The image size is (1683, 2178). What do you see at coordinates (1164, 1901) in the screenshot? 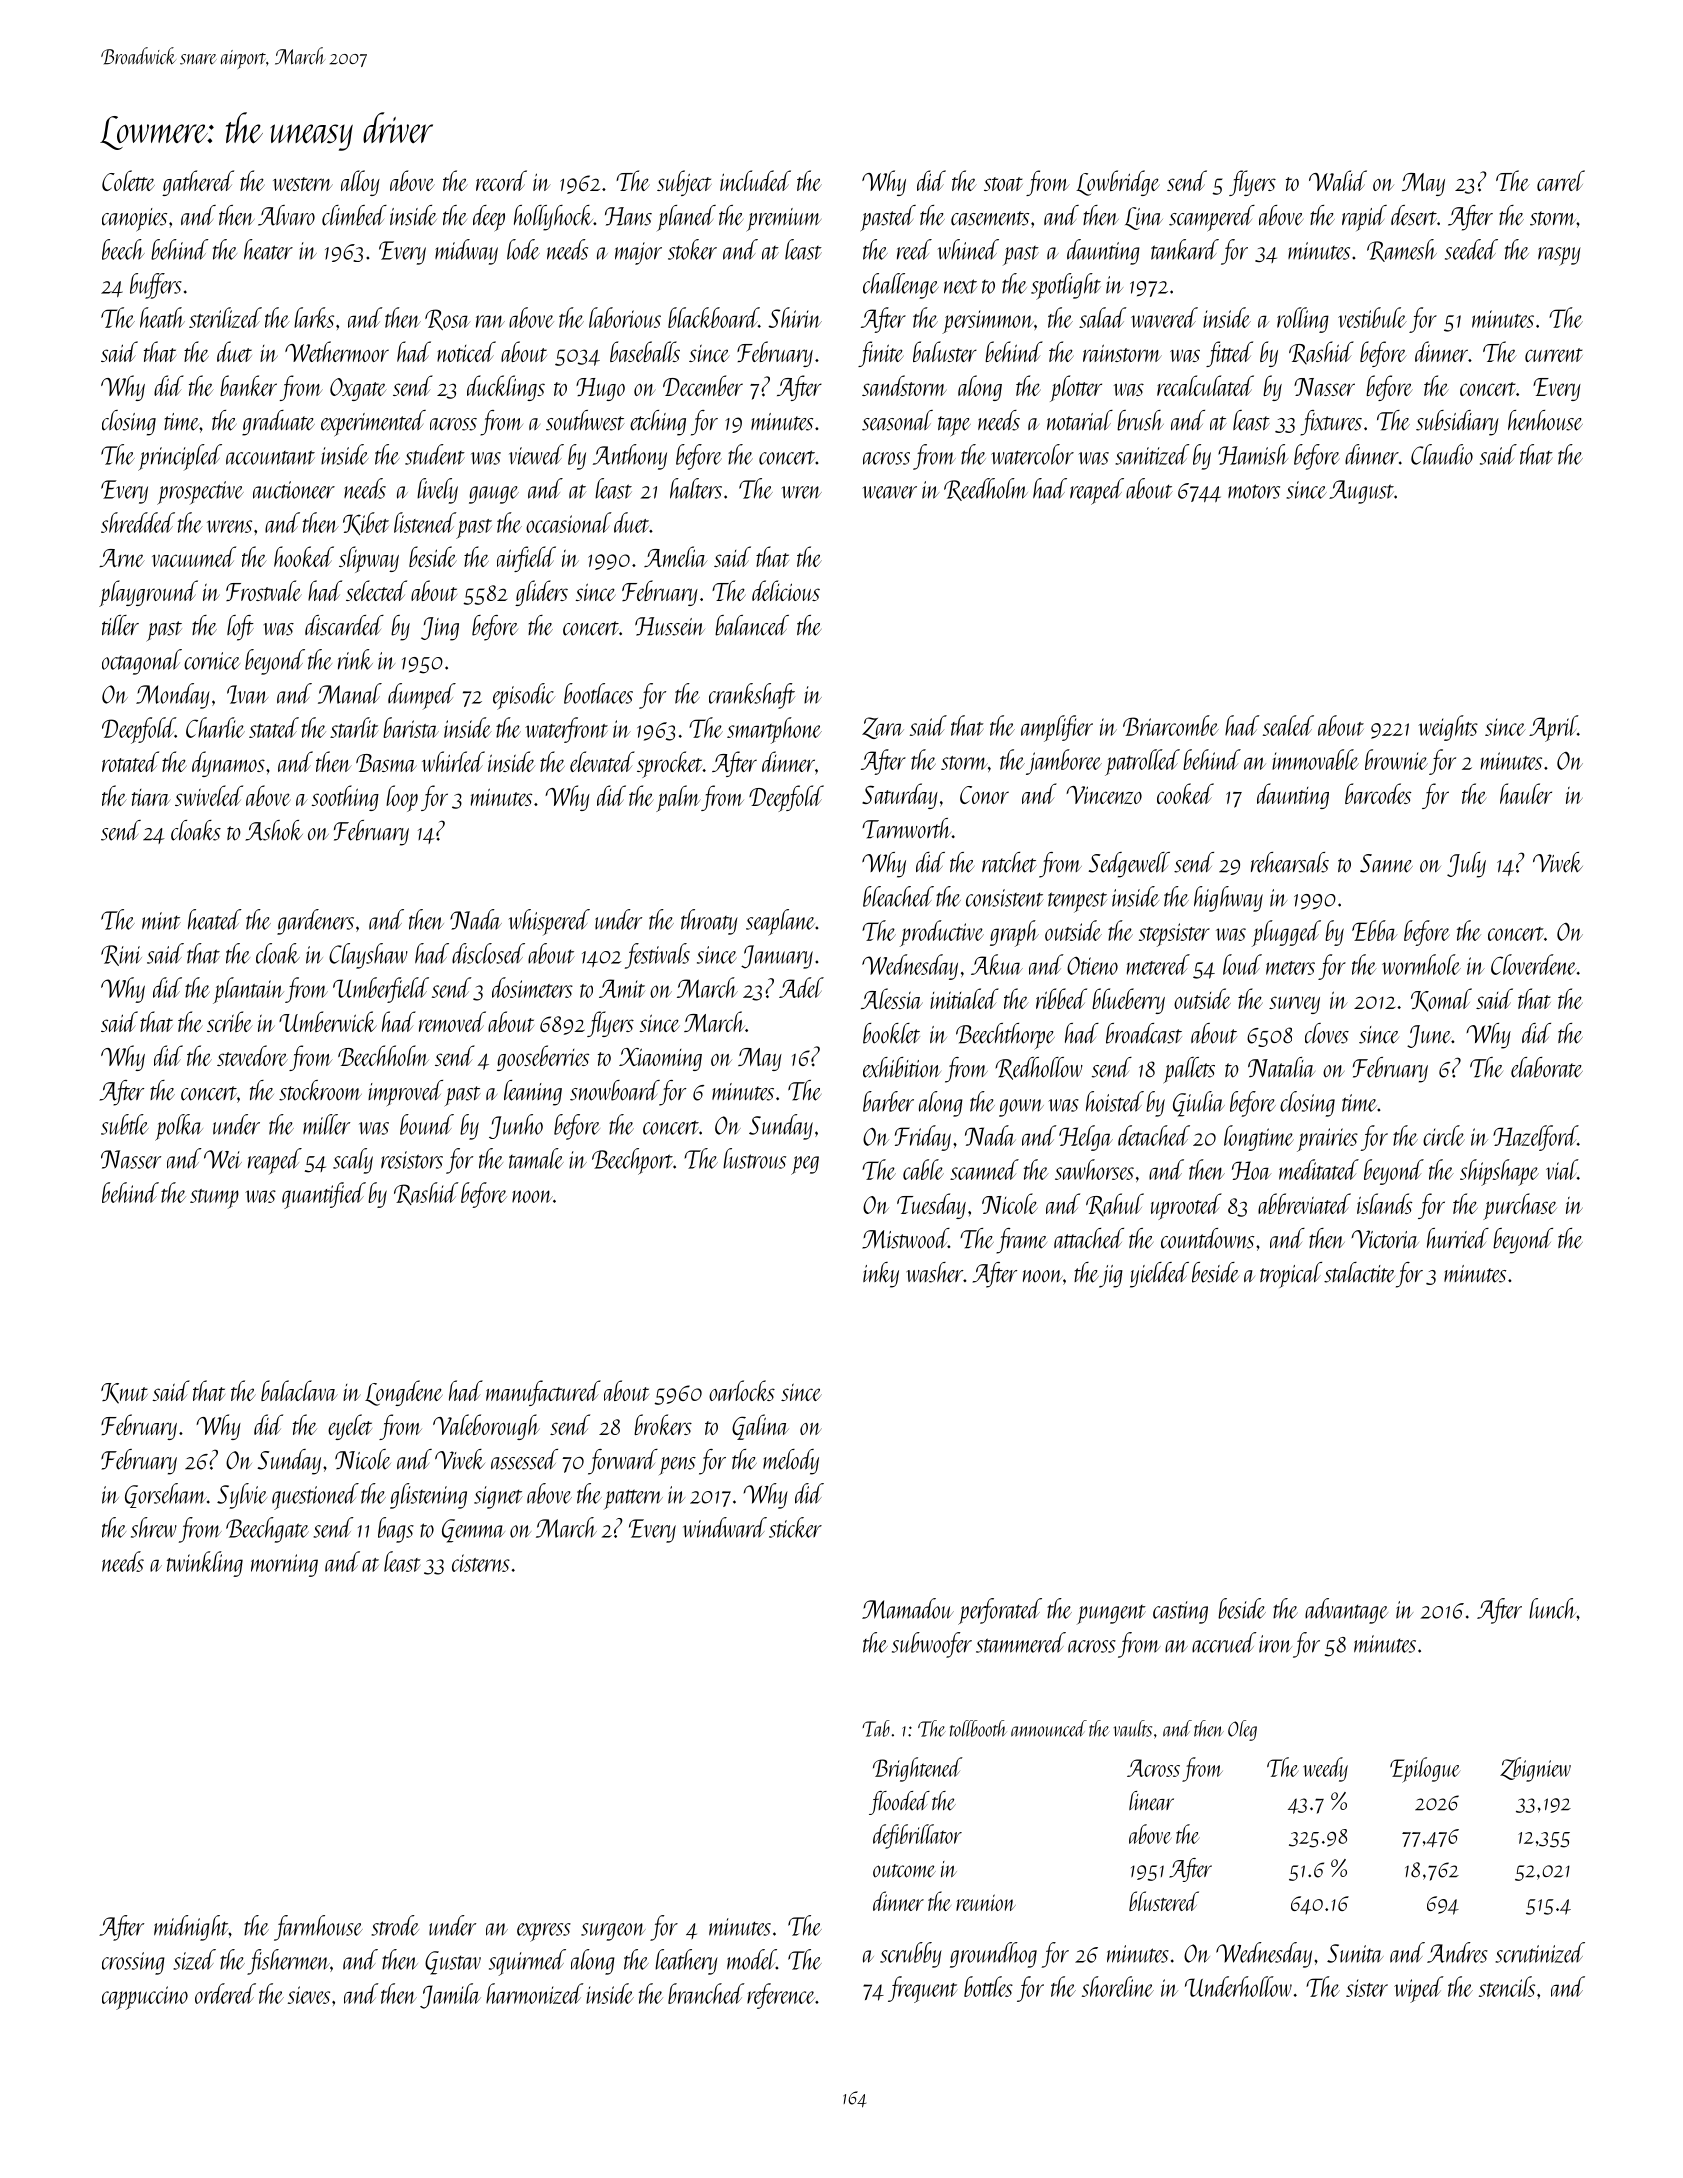
I see `blustered` at bounding box center [1164, 1901].
